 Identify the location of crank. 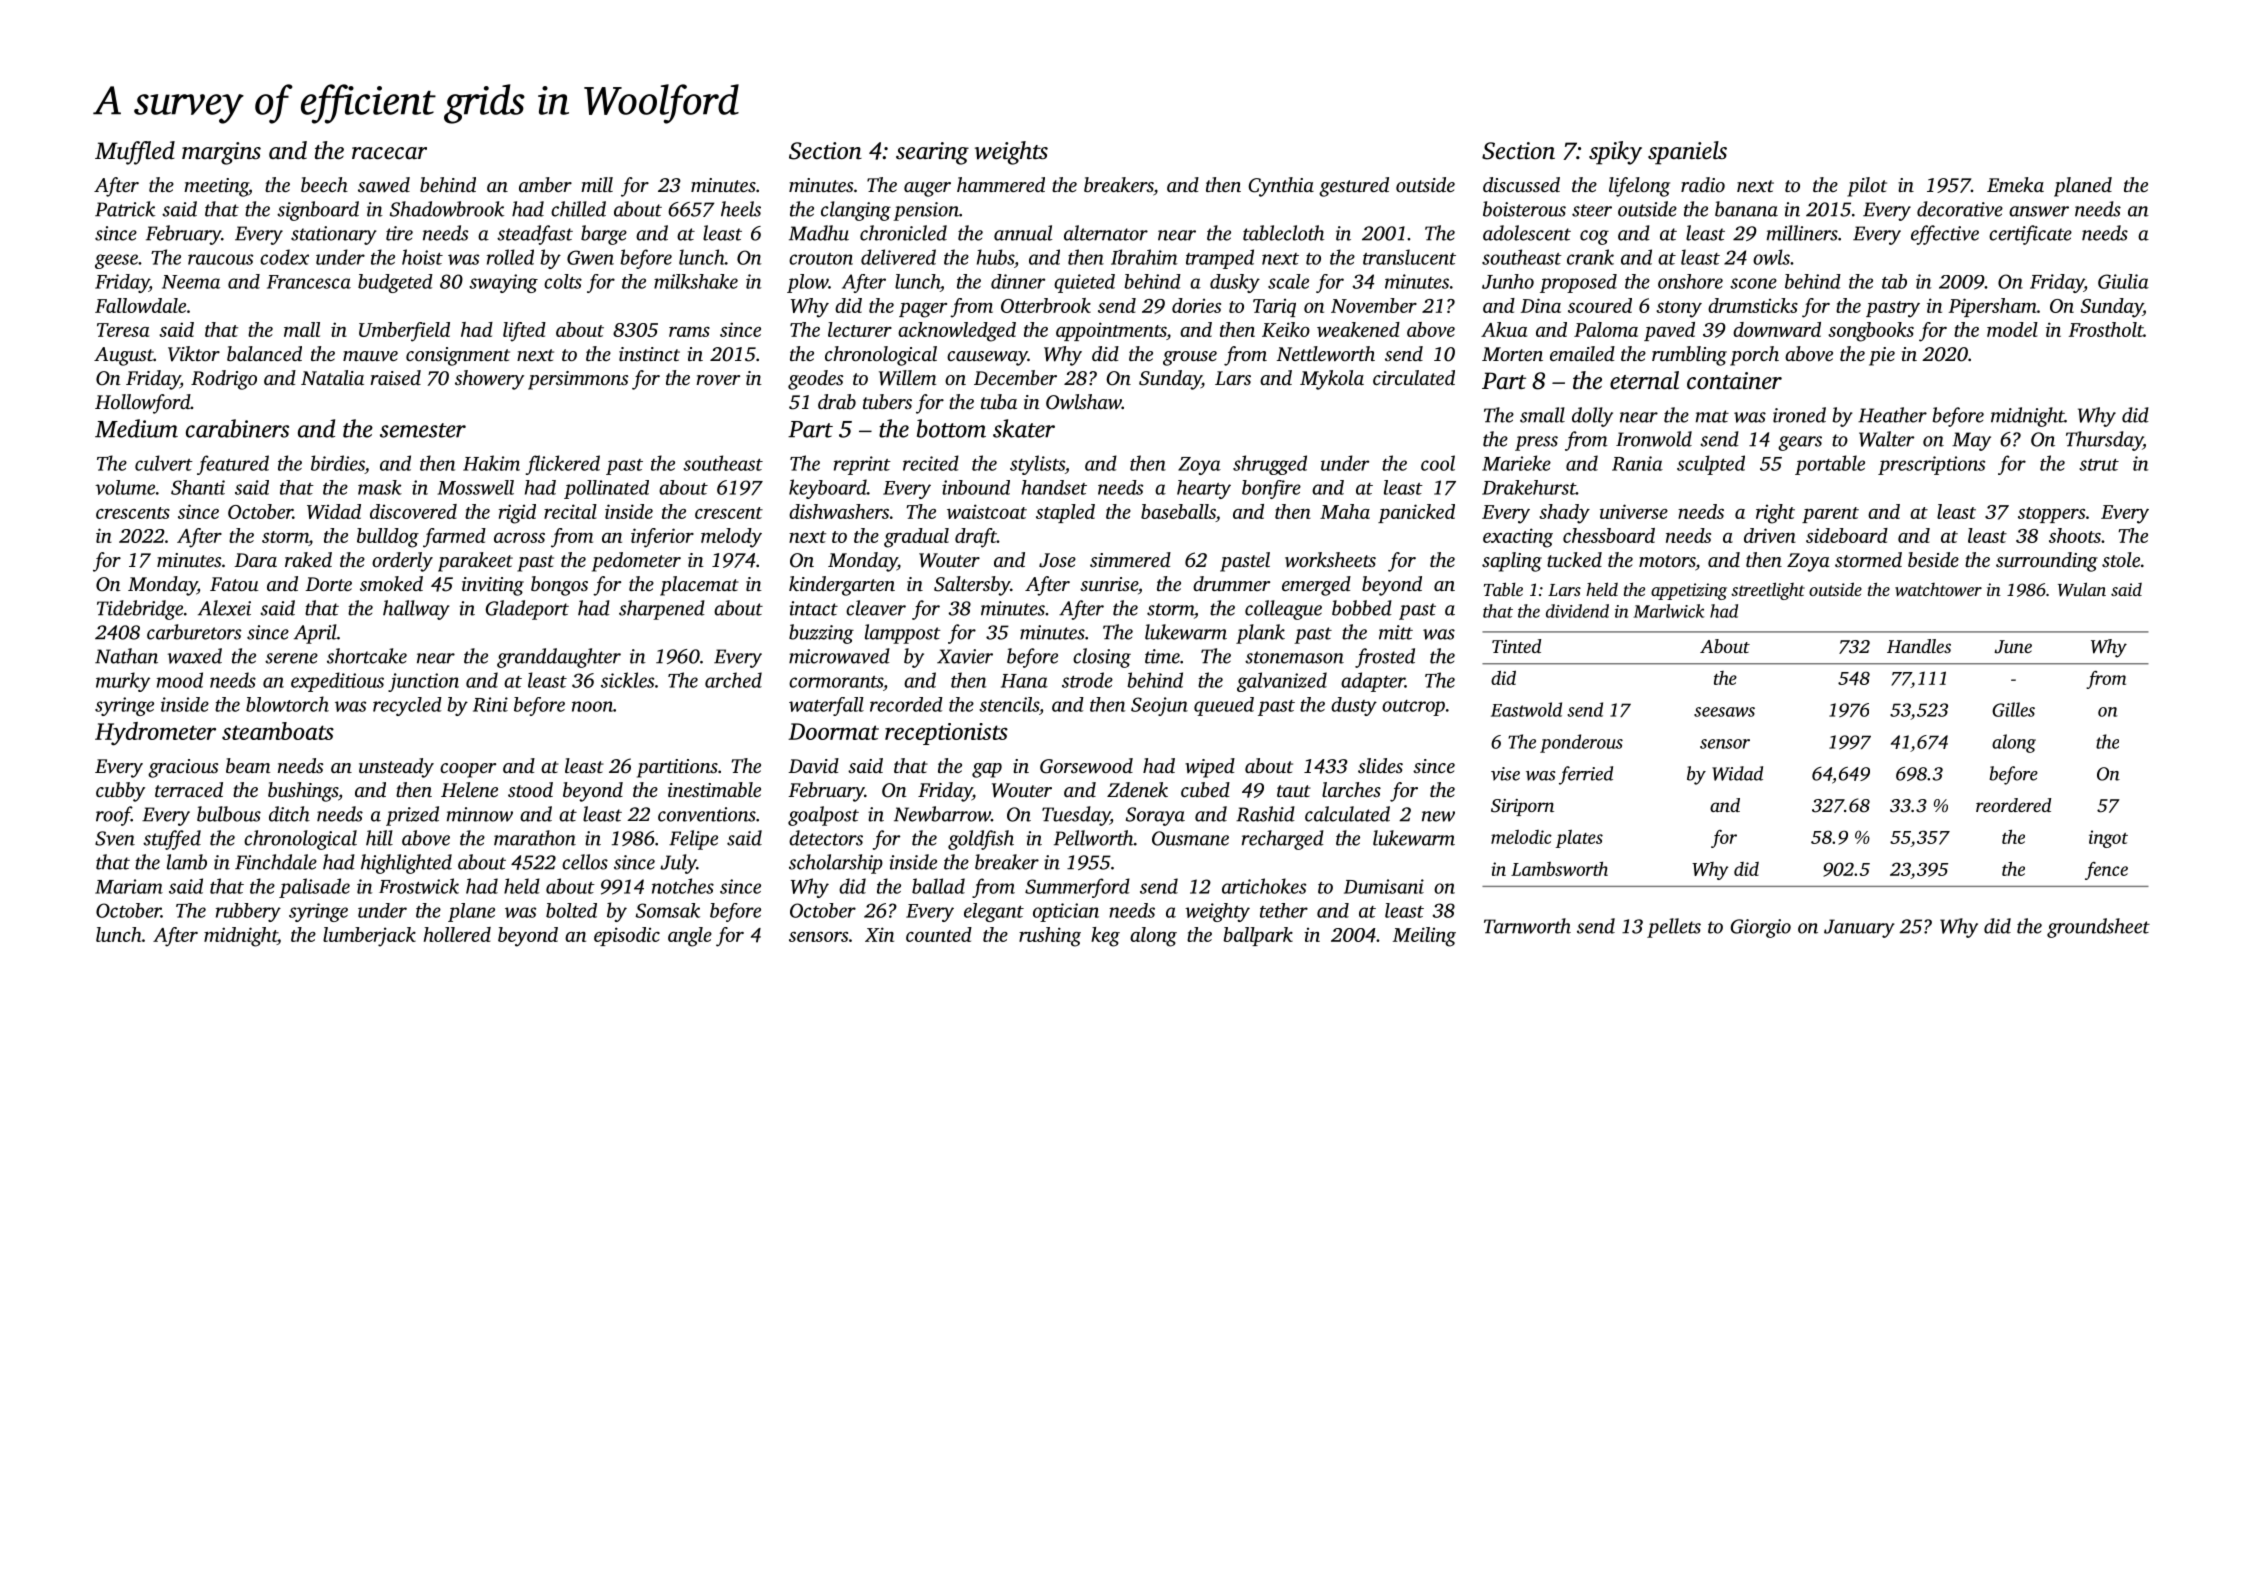
(1590, 257).
